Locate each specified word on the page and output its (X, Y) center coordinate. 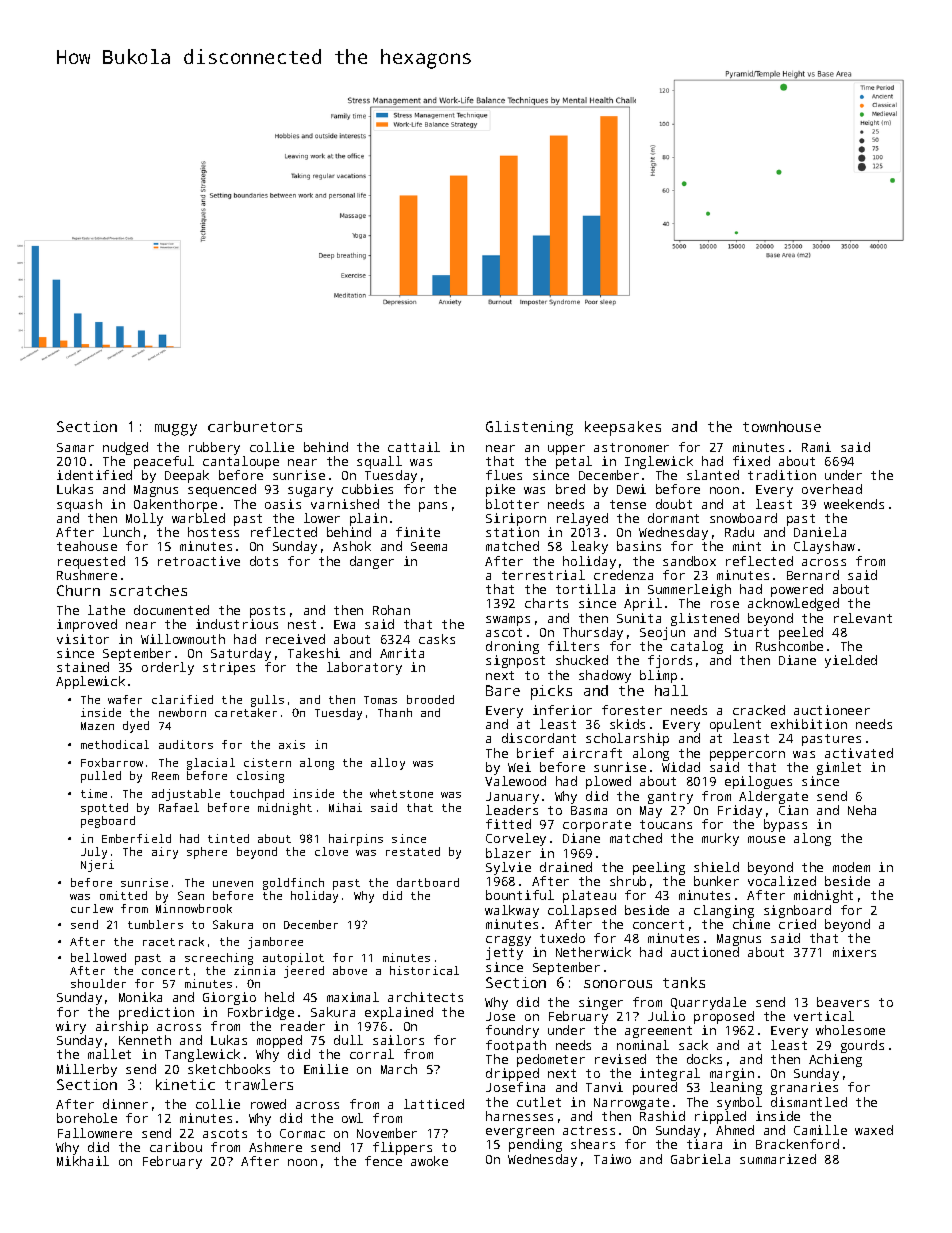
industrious (237, 624)
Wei (519, 767)
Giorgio (229, 998)
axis (292, 744)
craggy (508, 941)
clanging (724, 911)
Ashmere (275, 1147)
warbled (198, 518)
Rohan (391, 610)
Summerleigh (689, 590)
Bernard (813, 575)
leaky (589, 547)
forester (632, 710)
